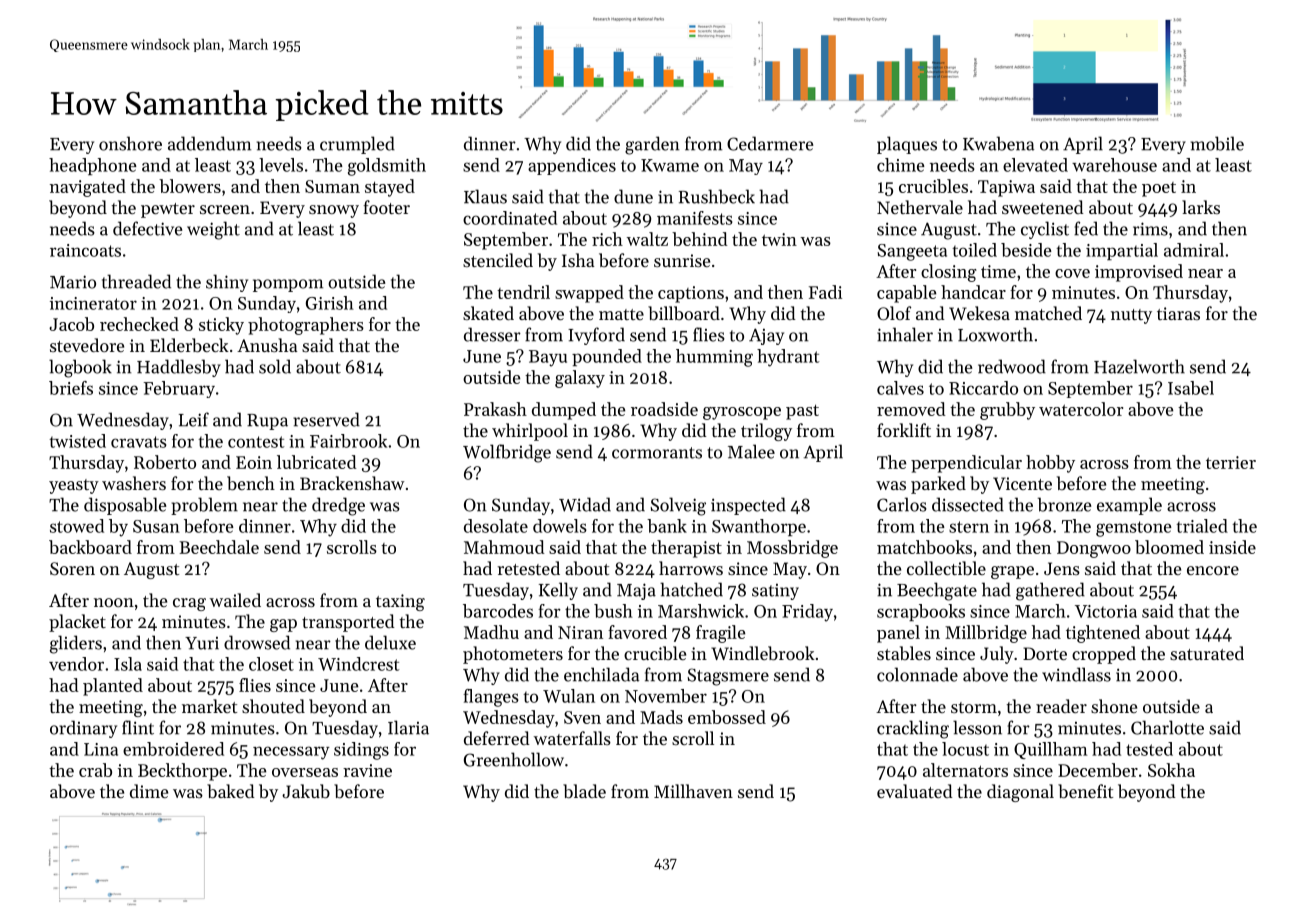 The width and height of the document is (1308, 924). What do you see at coordinates (766, 336) in the document?
I see `Ajay` at bounding box center [766, 336].
